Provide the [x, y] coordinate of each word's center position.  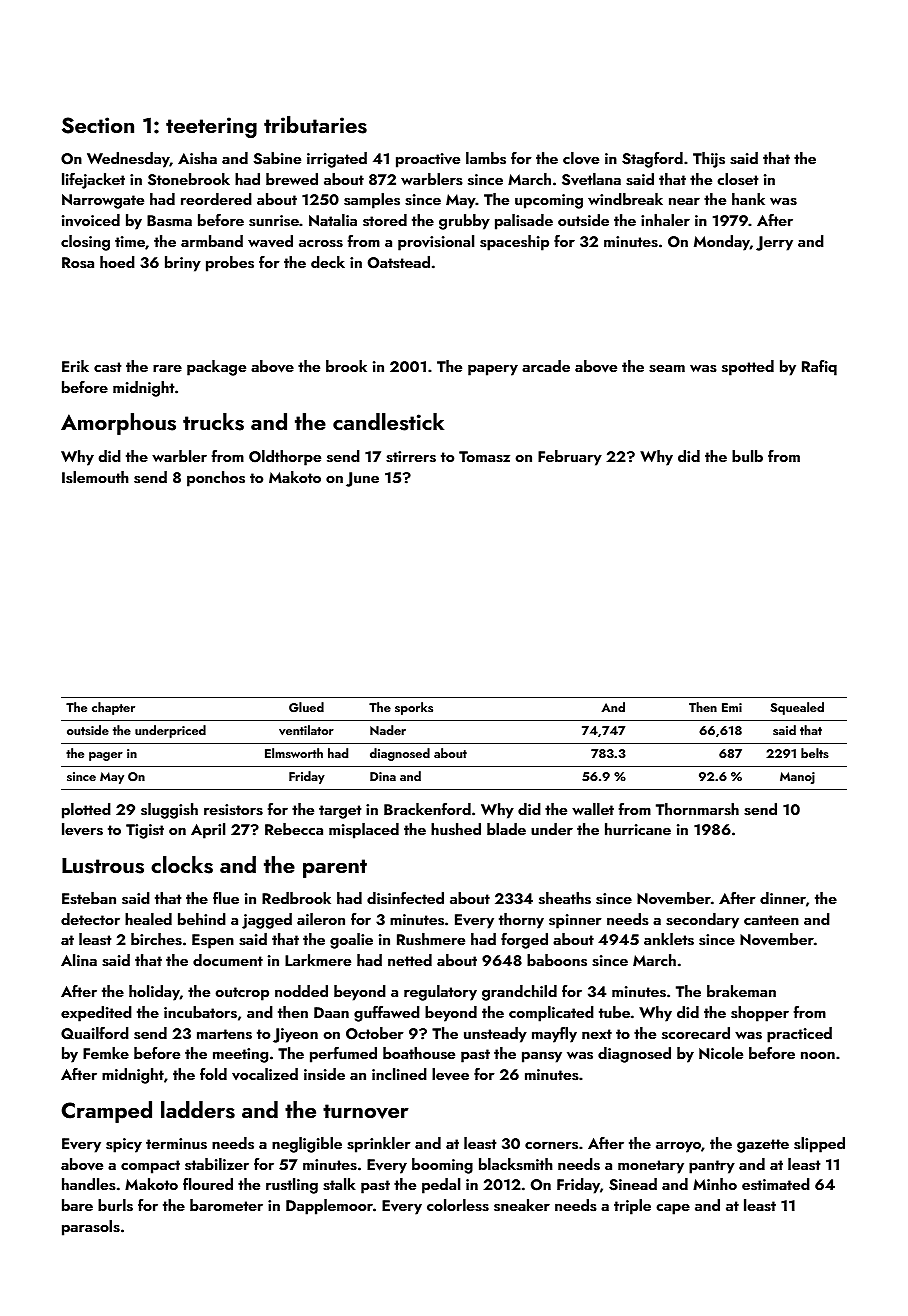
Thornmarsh [697, 809]
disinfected [405, 898]
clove [581, 158]
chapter [113, 708]
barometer [226, 1205]
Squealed [797, 708]
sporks [414, 708]
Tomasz [484, 457]
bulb [747, 456]
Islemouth [95, 477]
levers [82, 829]
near [684, 201]
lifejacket [93, 181]
